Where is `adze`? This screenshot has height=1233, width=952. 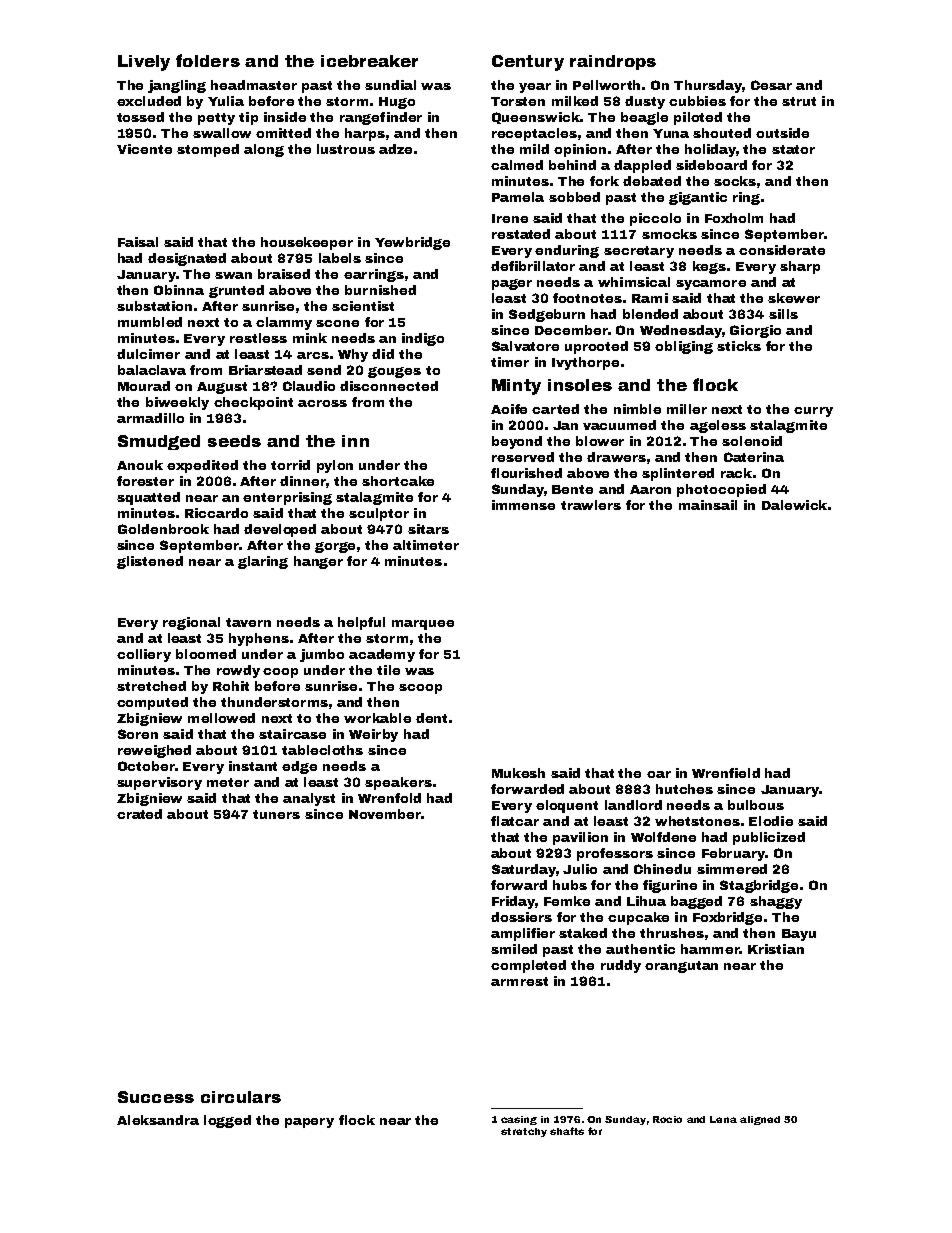 adze is located at coordinates (395, 149).
